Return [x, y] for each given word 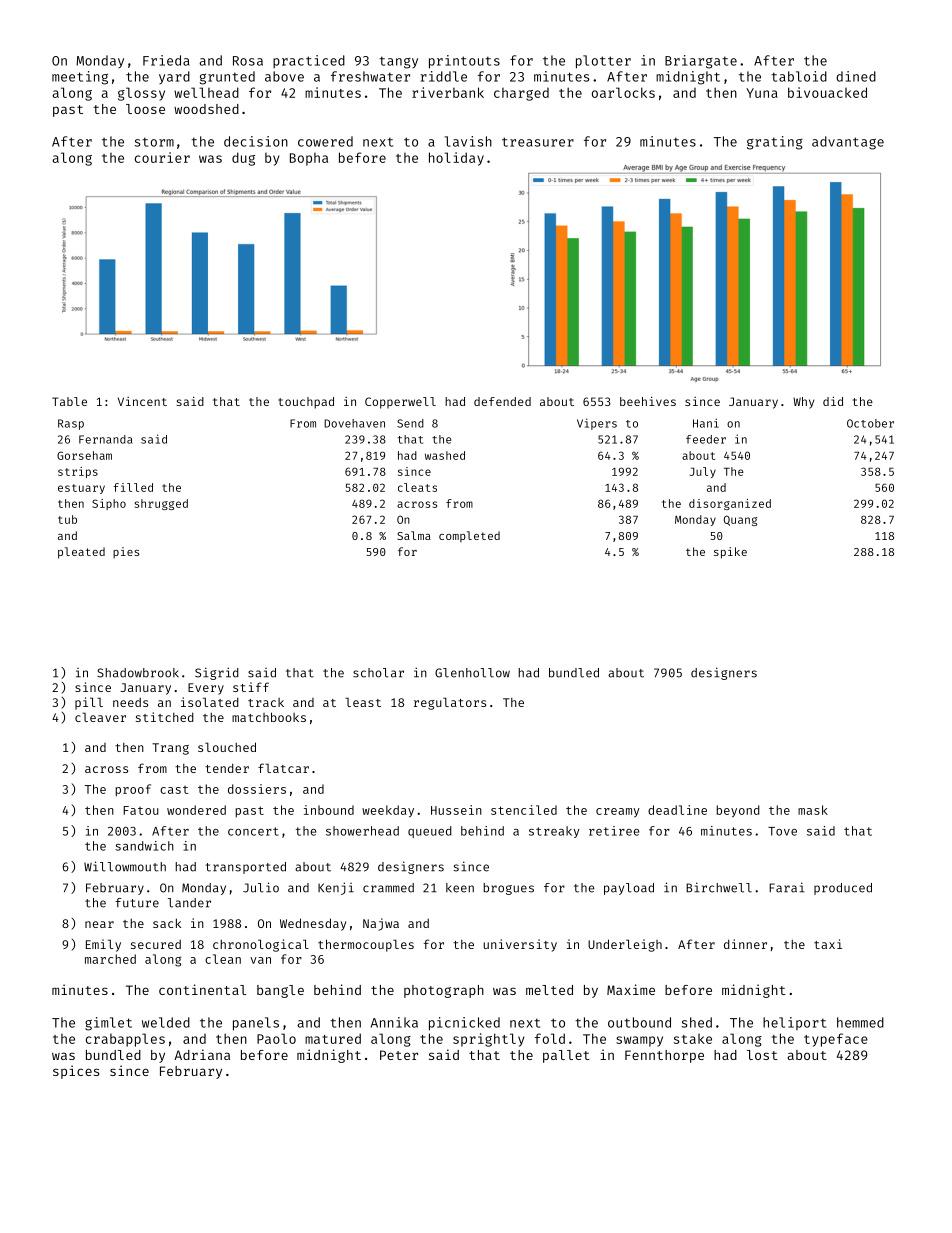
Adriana [202, 1054]
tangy [398, 62]
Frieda [166, 60]
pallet [566, 1056]
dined [856, 76]
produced [843, 889]
